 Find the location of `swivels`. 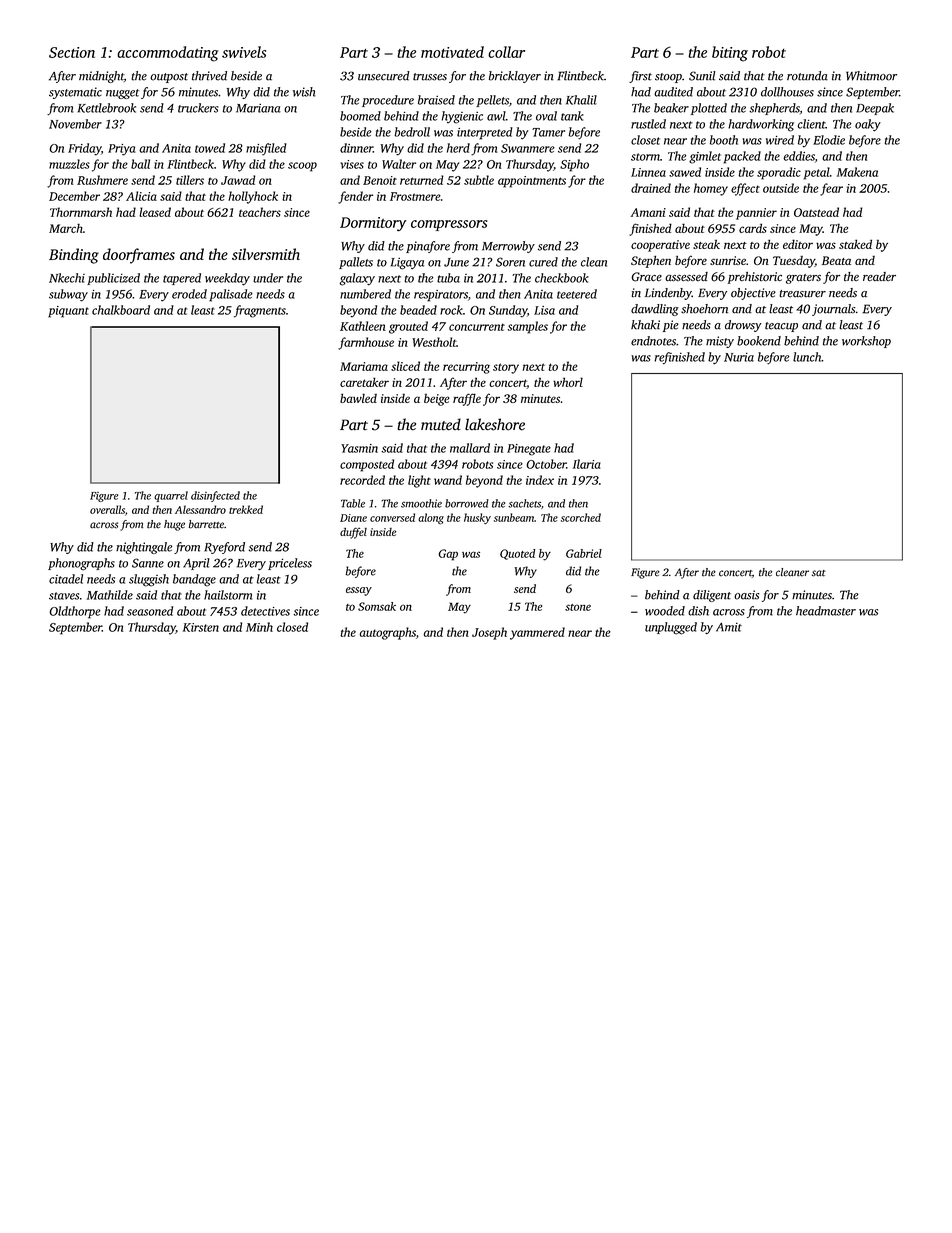

swivels is located at coordinates (244, 52).
